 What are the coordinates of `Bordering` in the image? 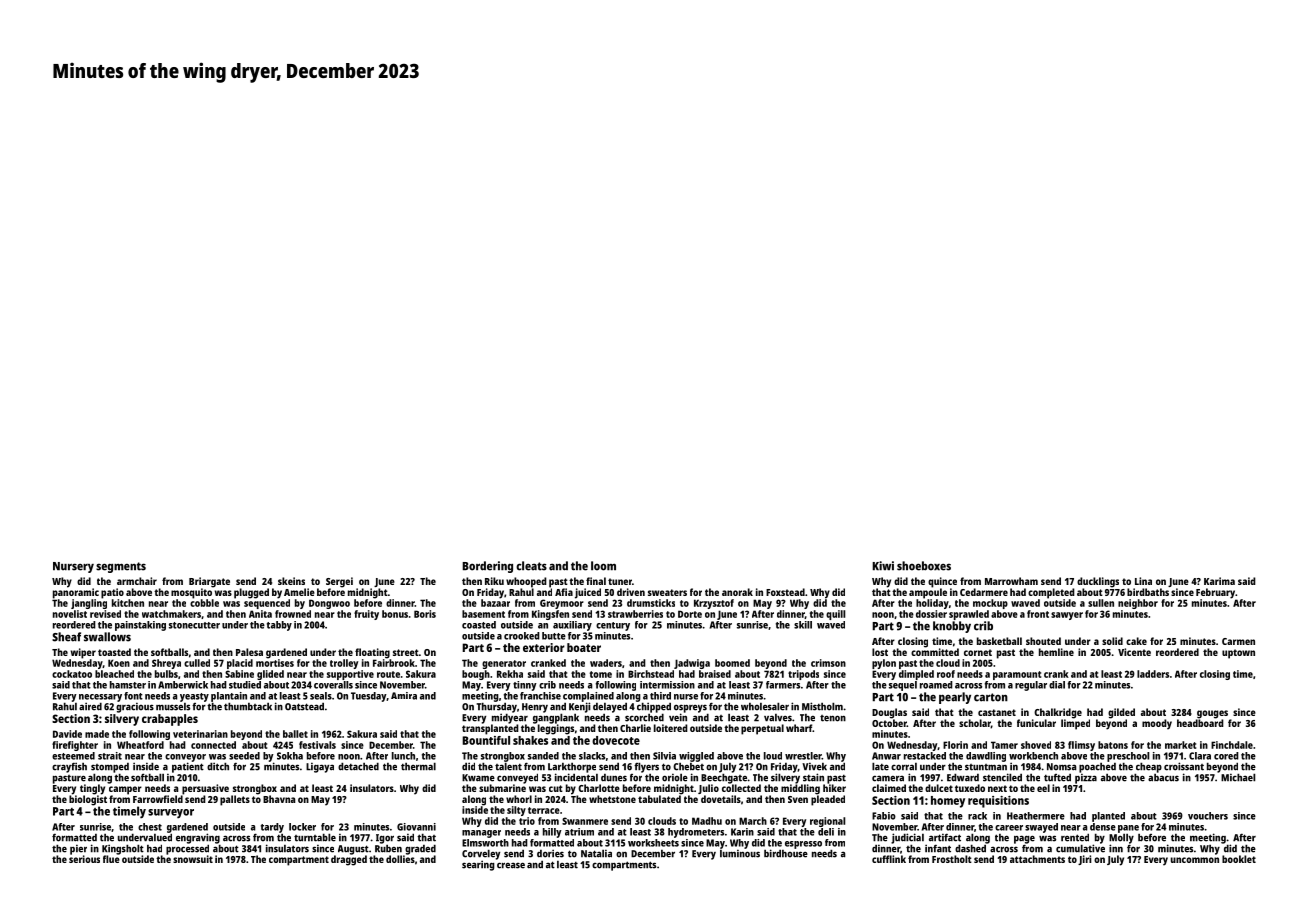 It's located at (487, 567).
